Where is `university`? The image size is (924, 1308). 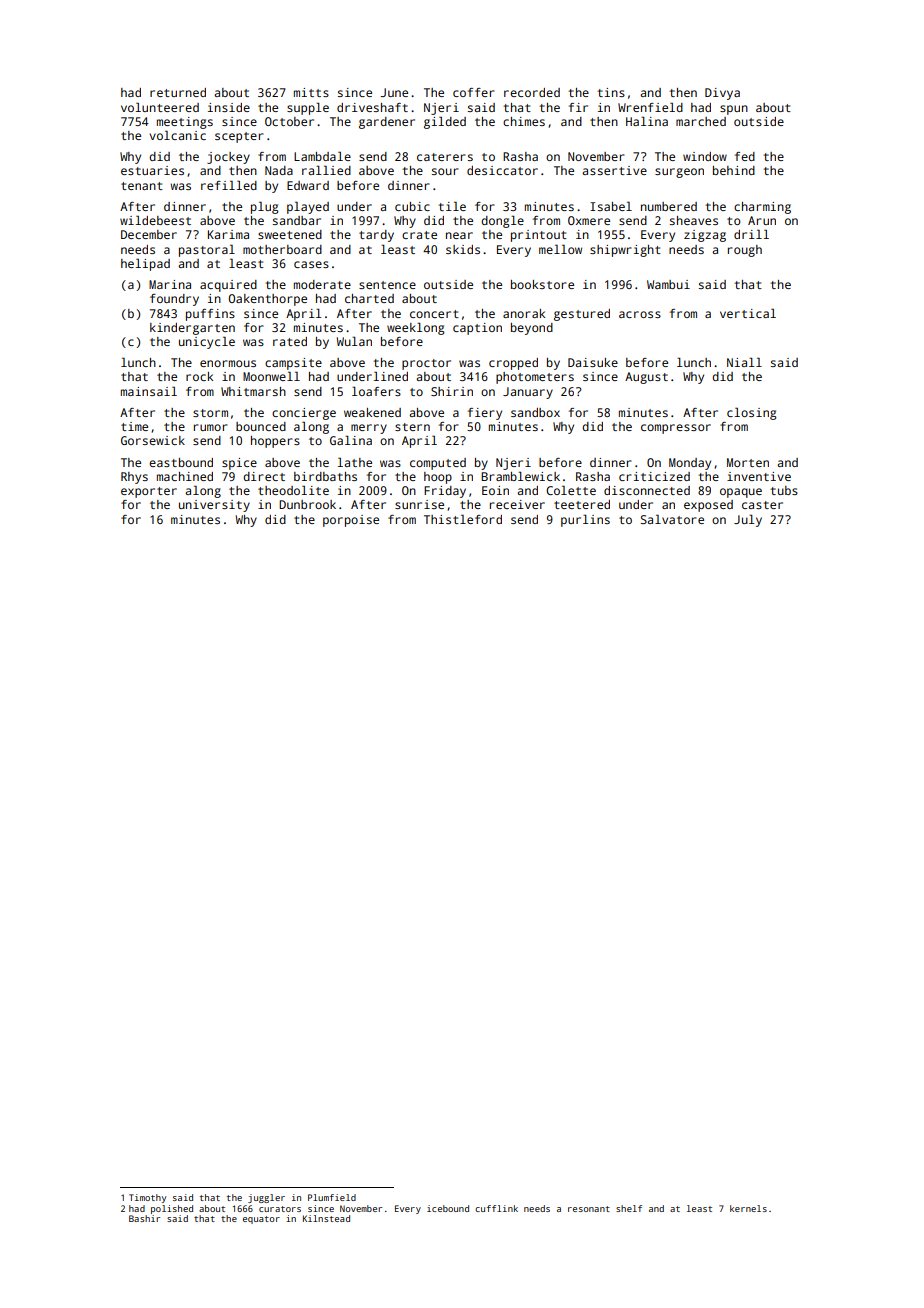
university is located at coordinates (214, 506).
